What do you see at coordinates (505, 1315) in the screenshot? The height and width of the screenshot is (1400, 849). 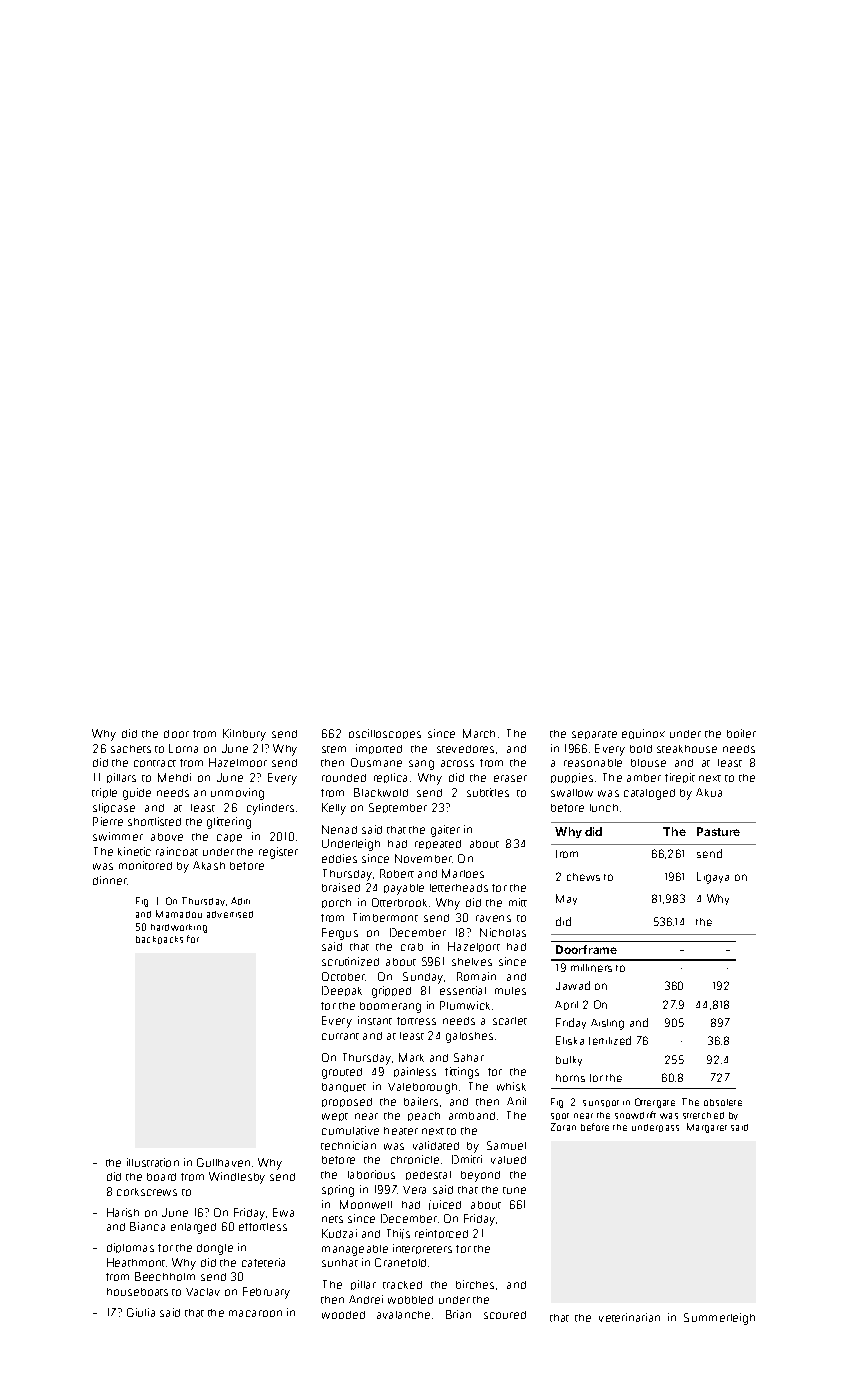 I see `scoured` at bounding box center [505, 1315].
